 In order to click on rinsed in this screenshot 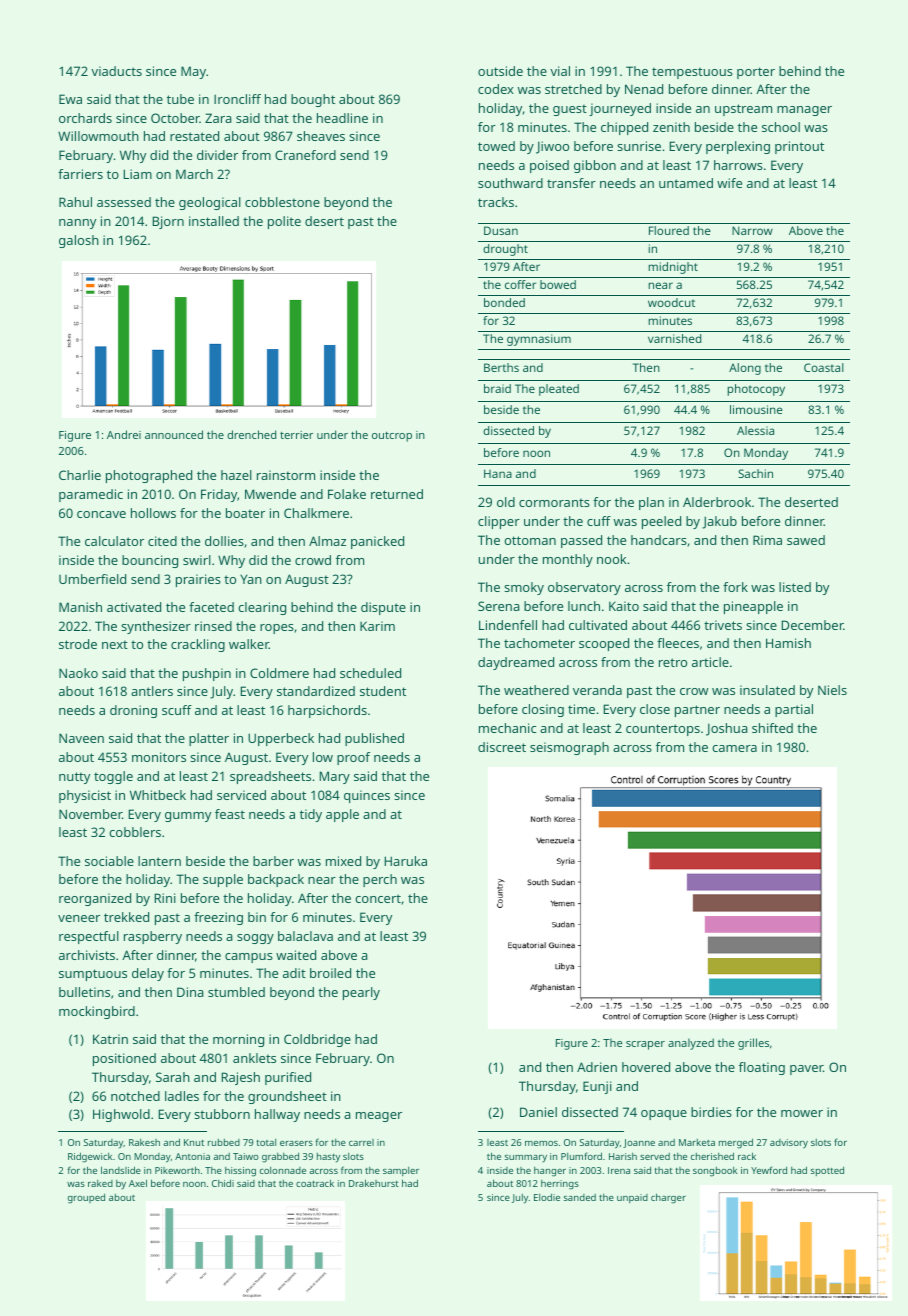, I will do `click(213, 626)`.
